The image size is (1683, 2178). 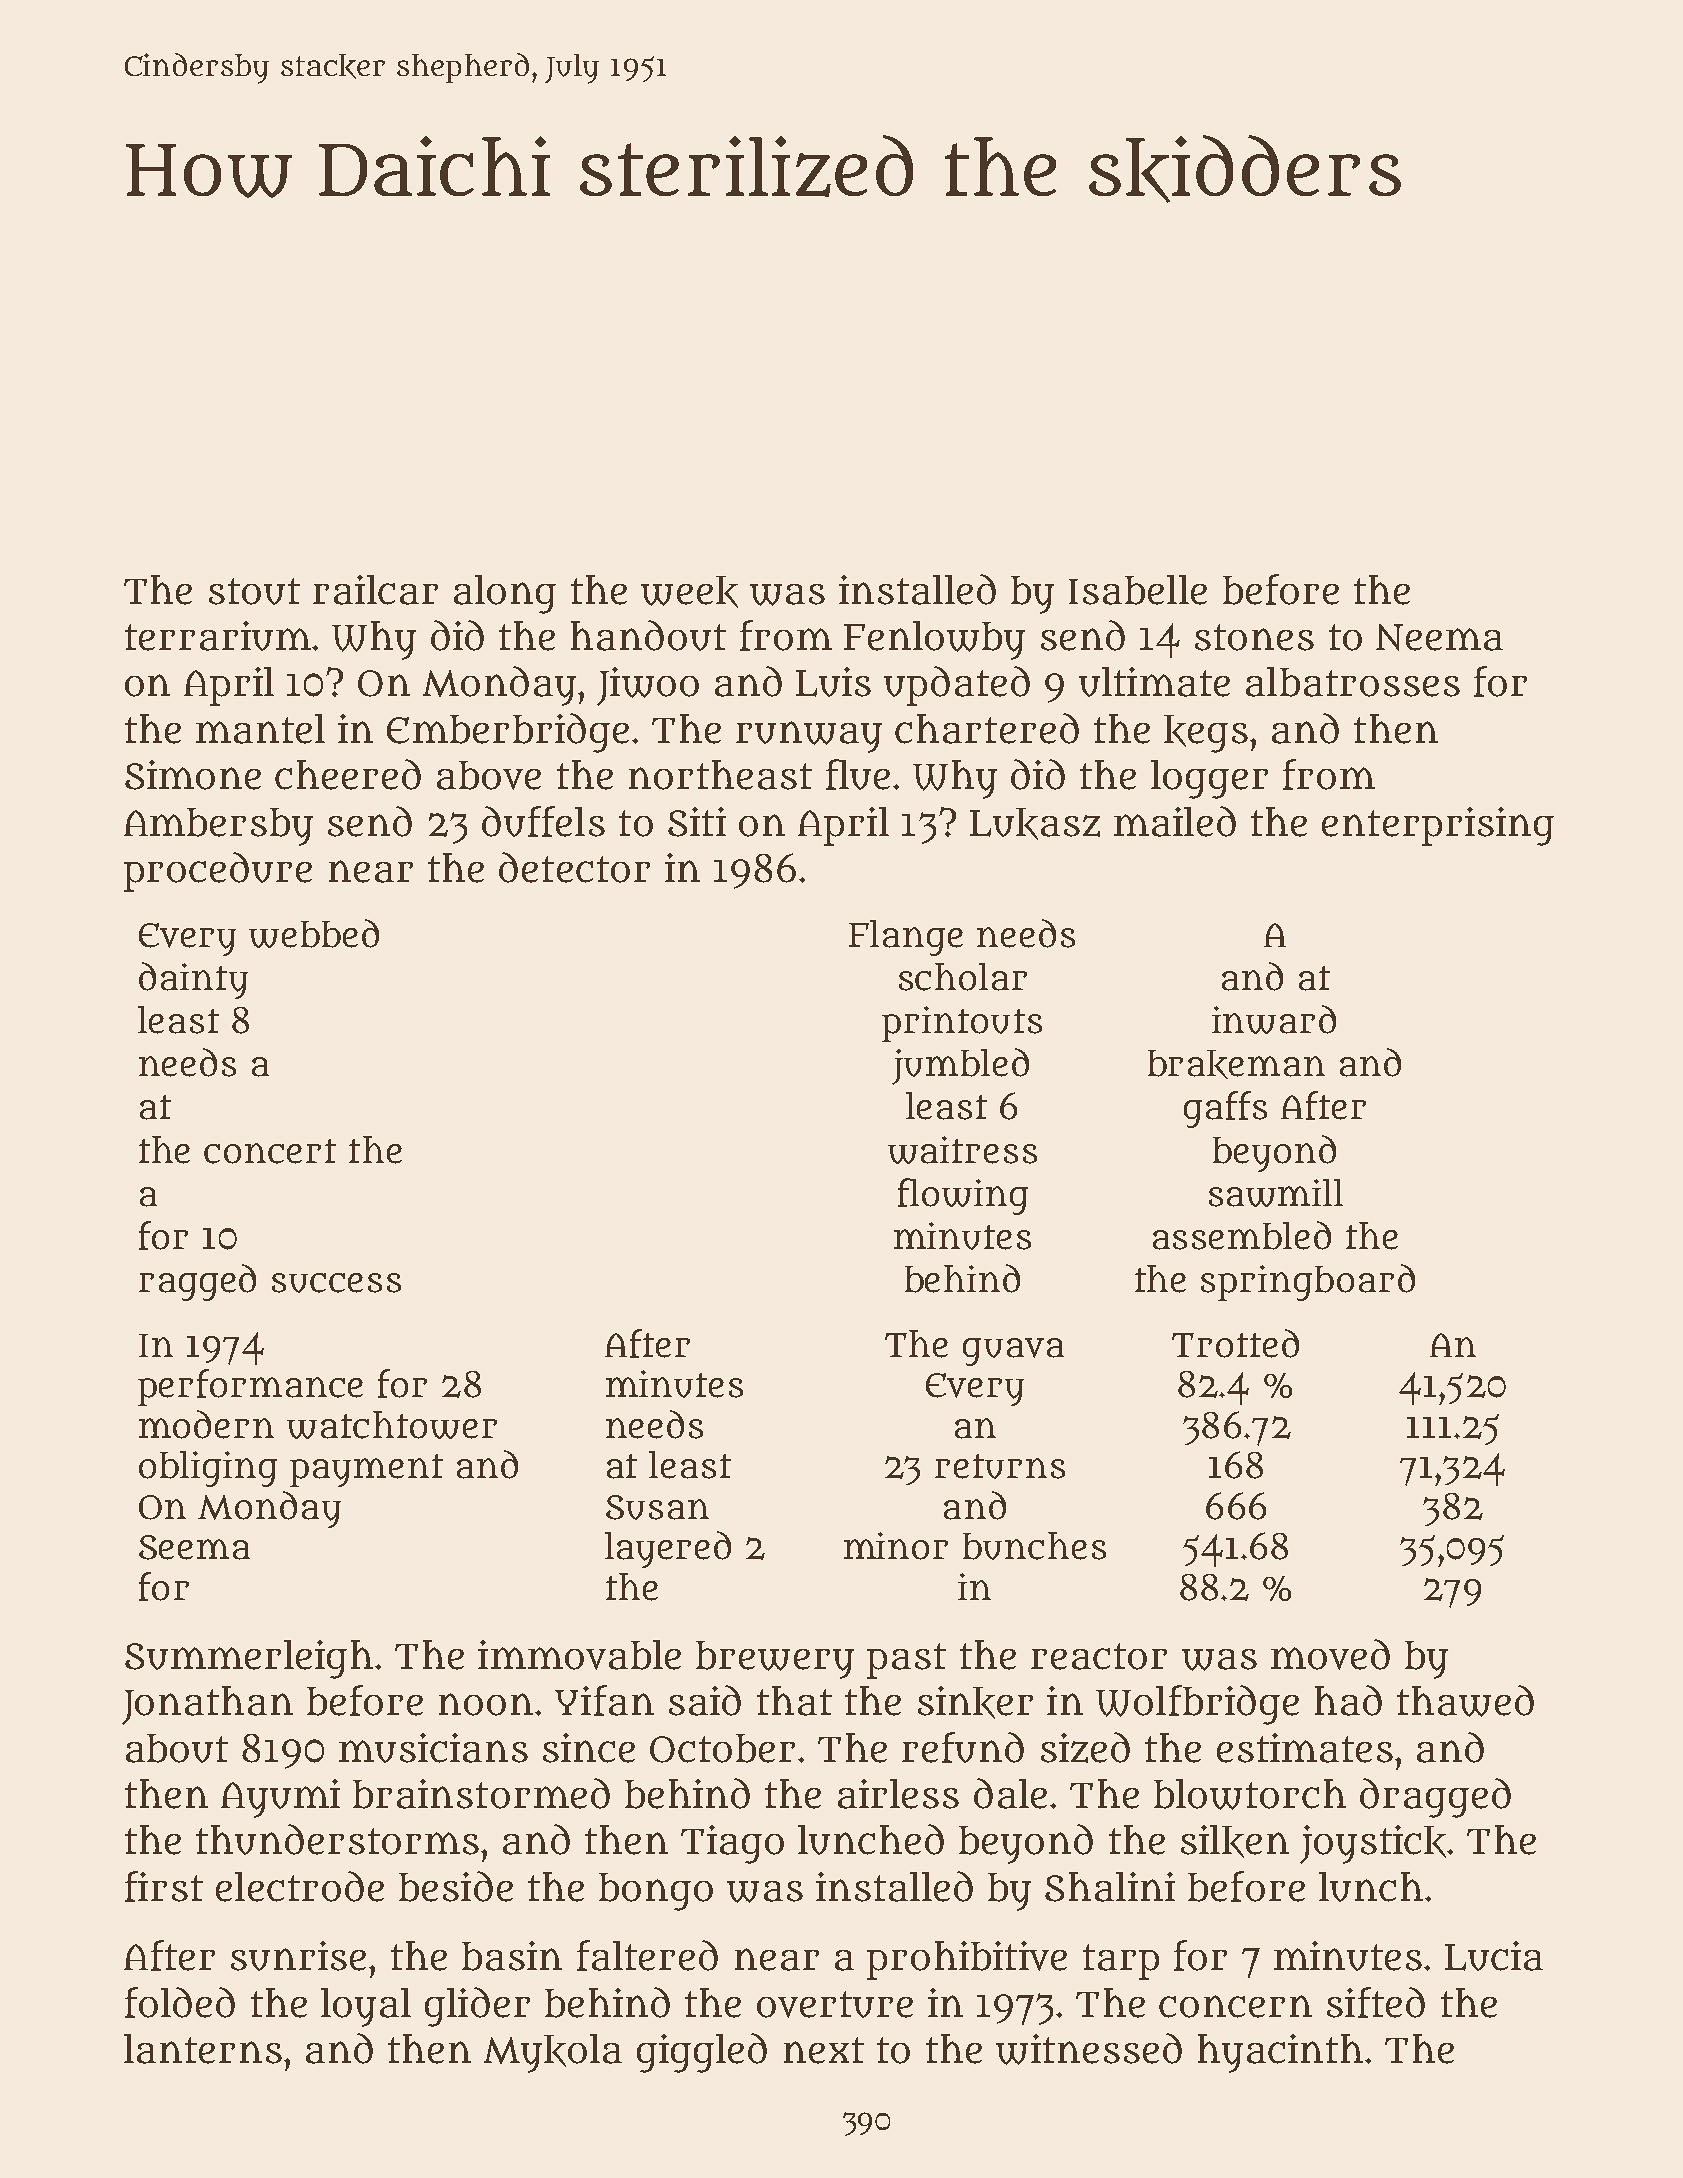 What do you see at coordinates (254, 591) in the screenshot?
I see `stout` at bounding box center [254, 591].
